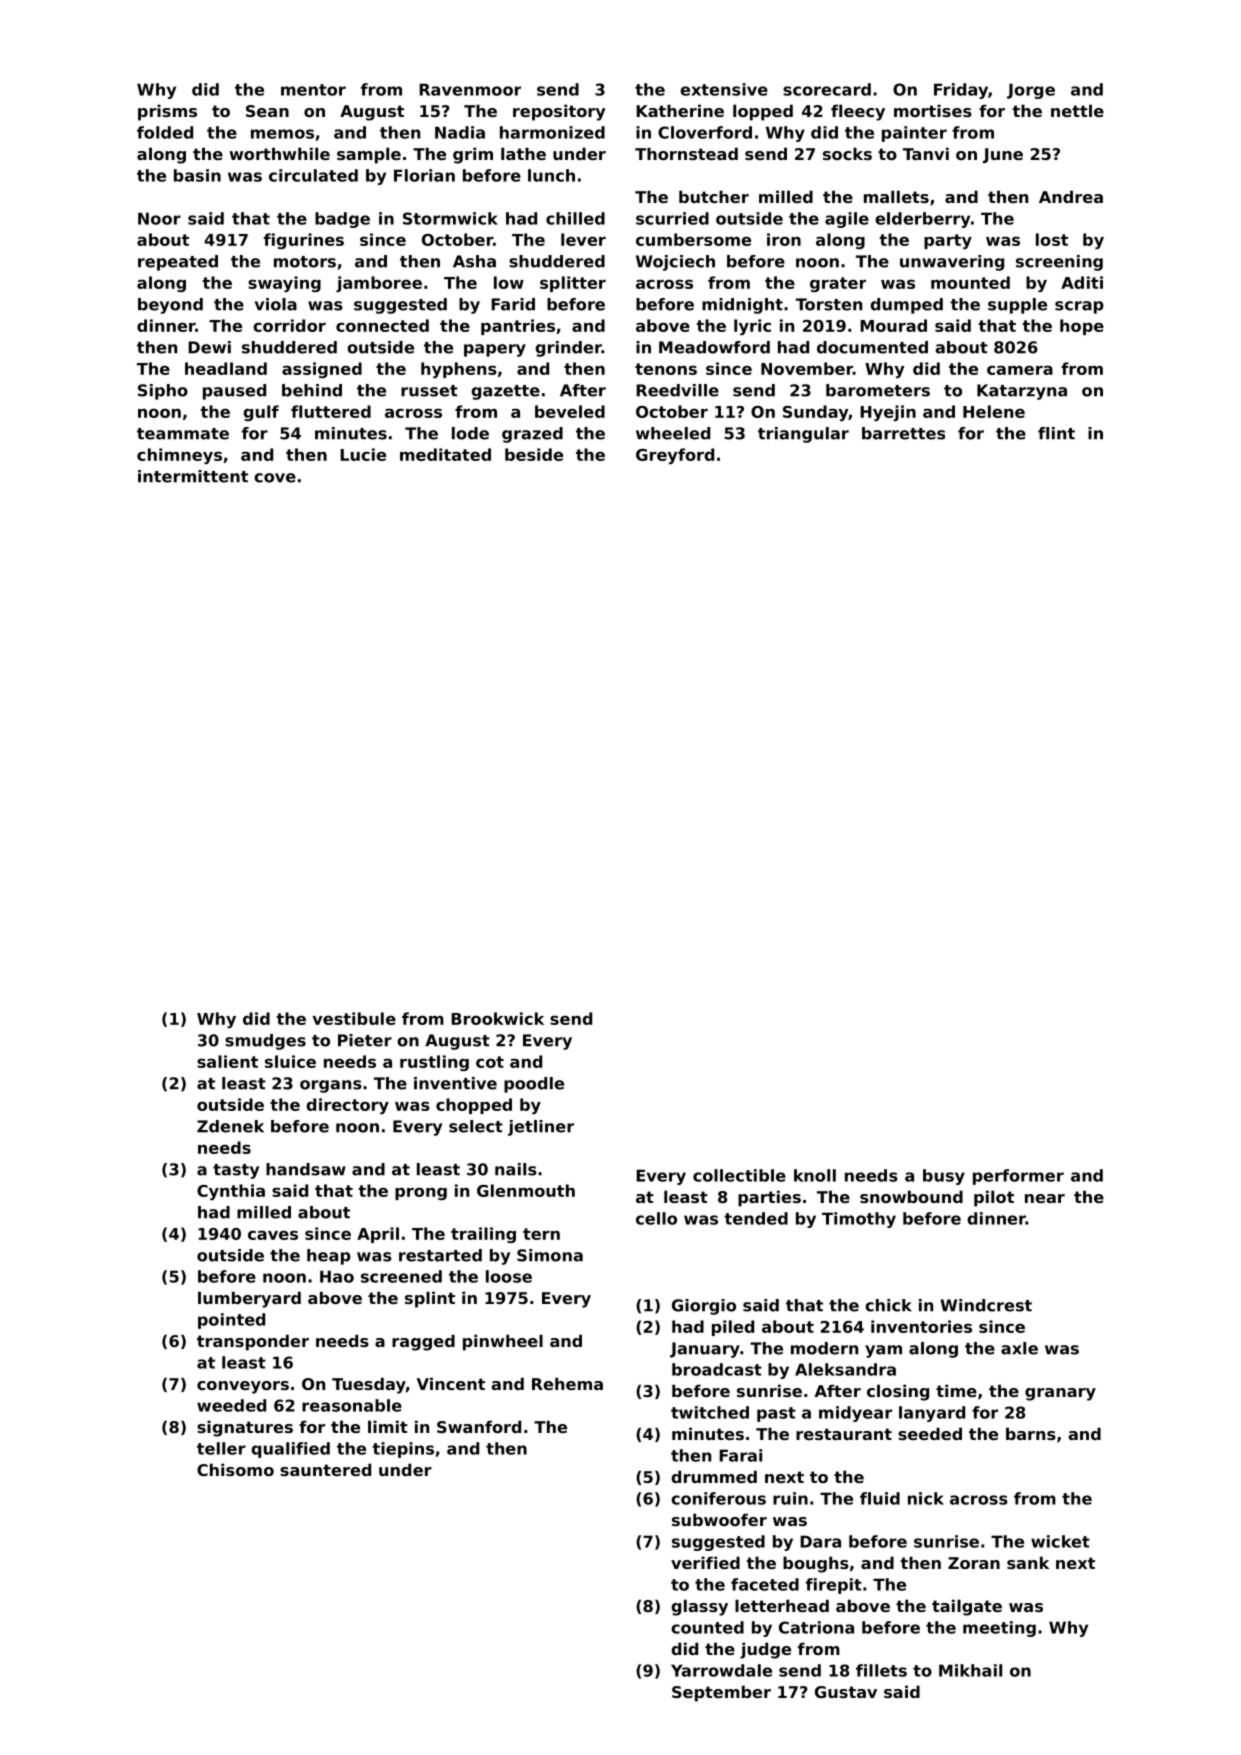 The height and width of the screenshot is (1755, 1241). I want to click on cove, so click(275, 478).
